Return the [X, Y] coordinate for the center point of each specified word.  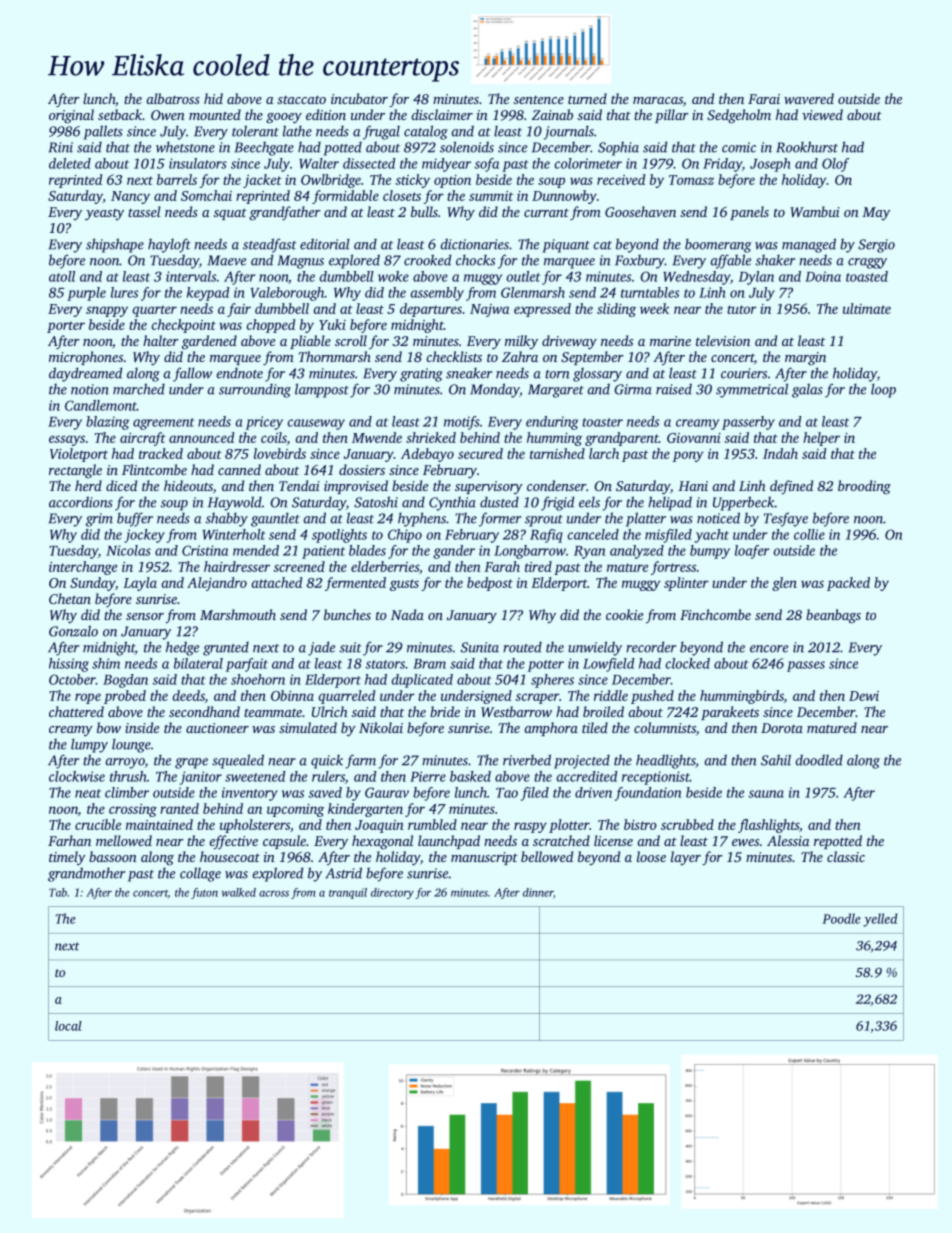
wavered [809, 98]
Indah [780, 453]
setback [120, 114]
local [68, 1026]
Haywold [235, 503]
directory [392, 893]
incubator [359, 98]
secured [480, 453]
